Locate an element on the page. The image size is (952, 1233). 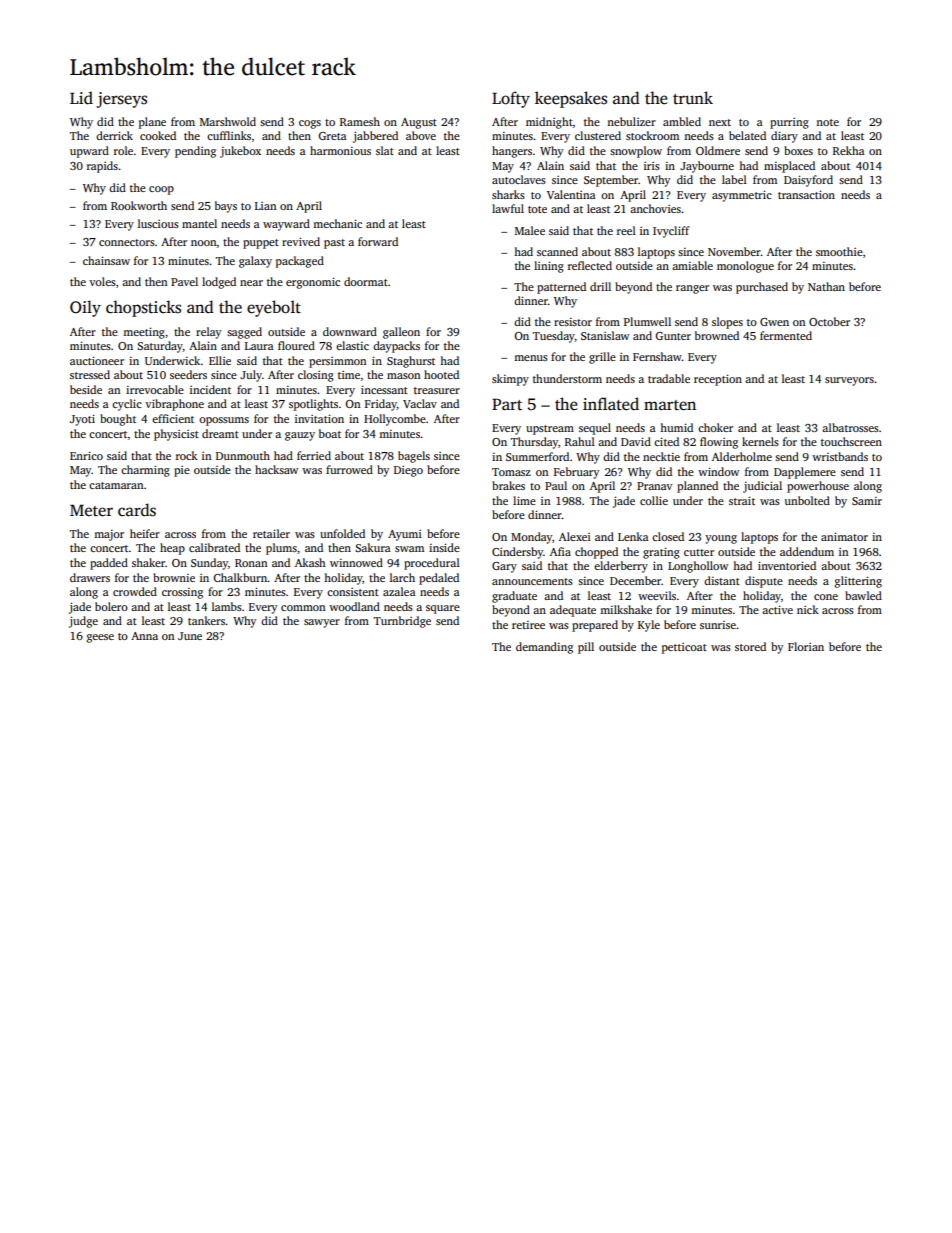
June is located at coordinates (190, 636).
